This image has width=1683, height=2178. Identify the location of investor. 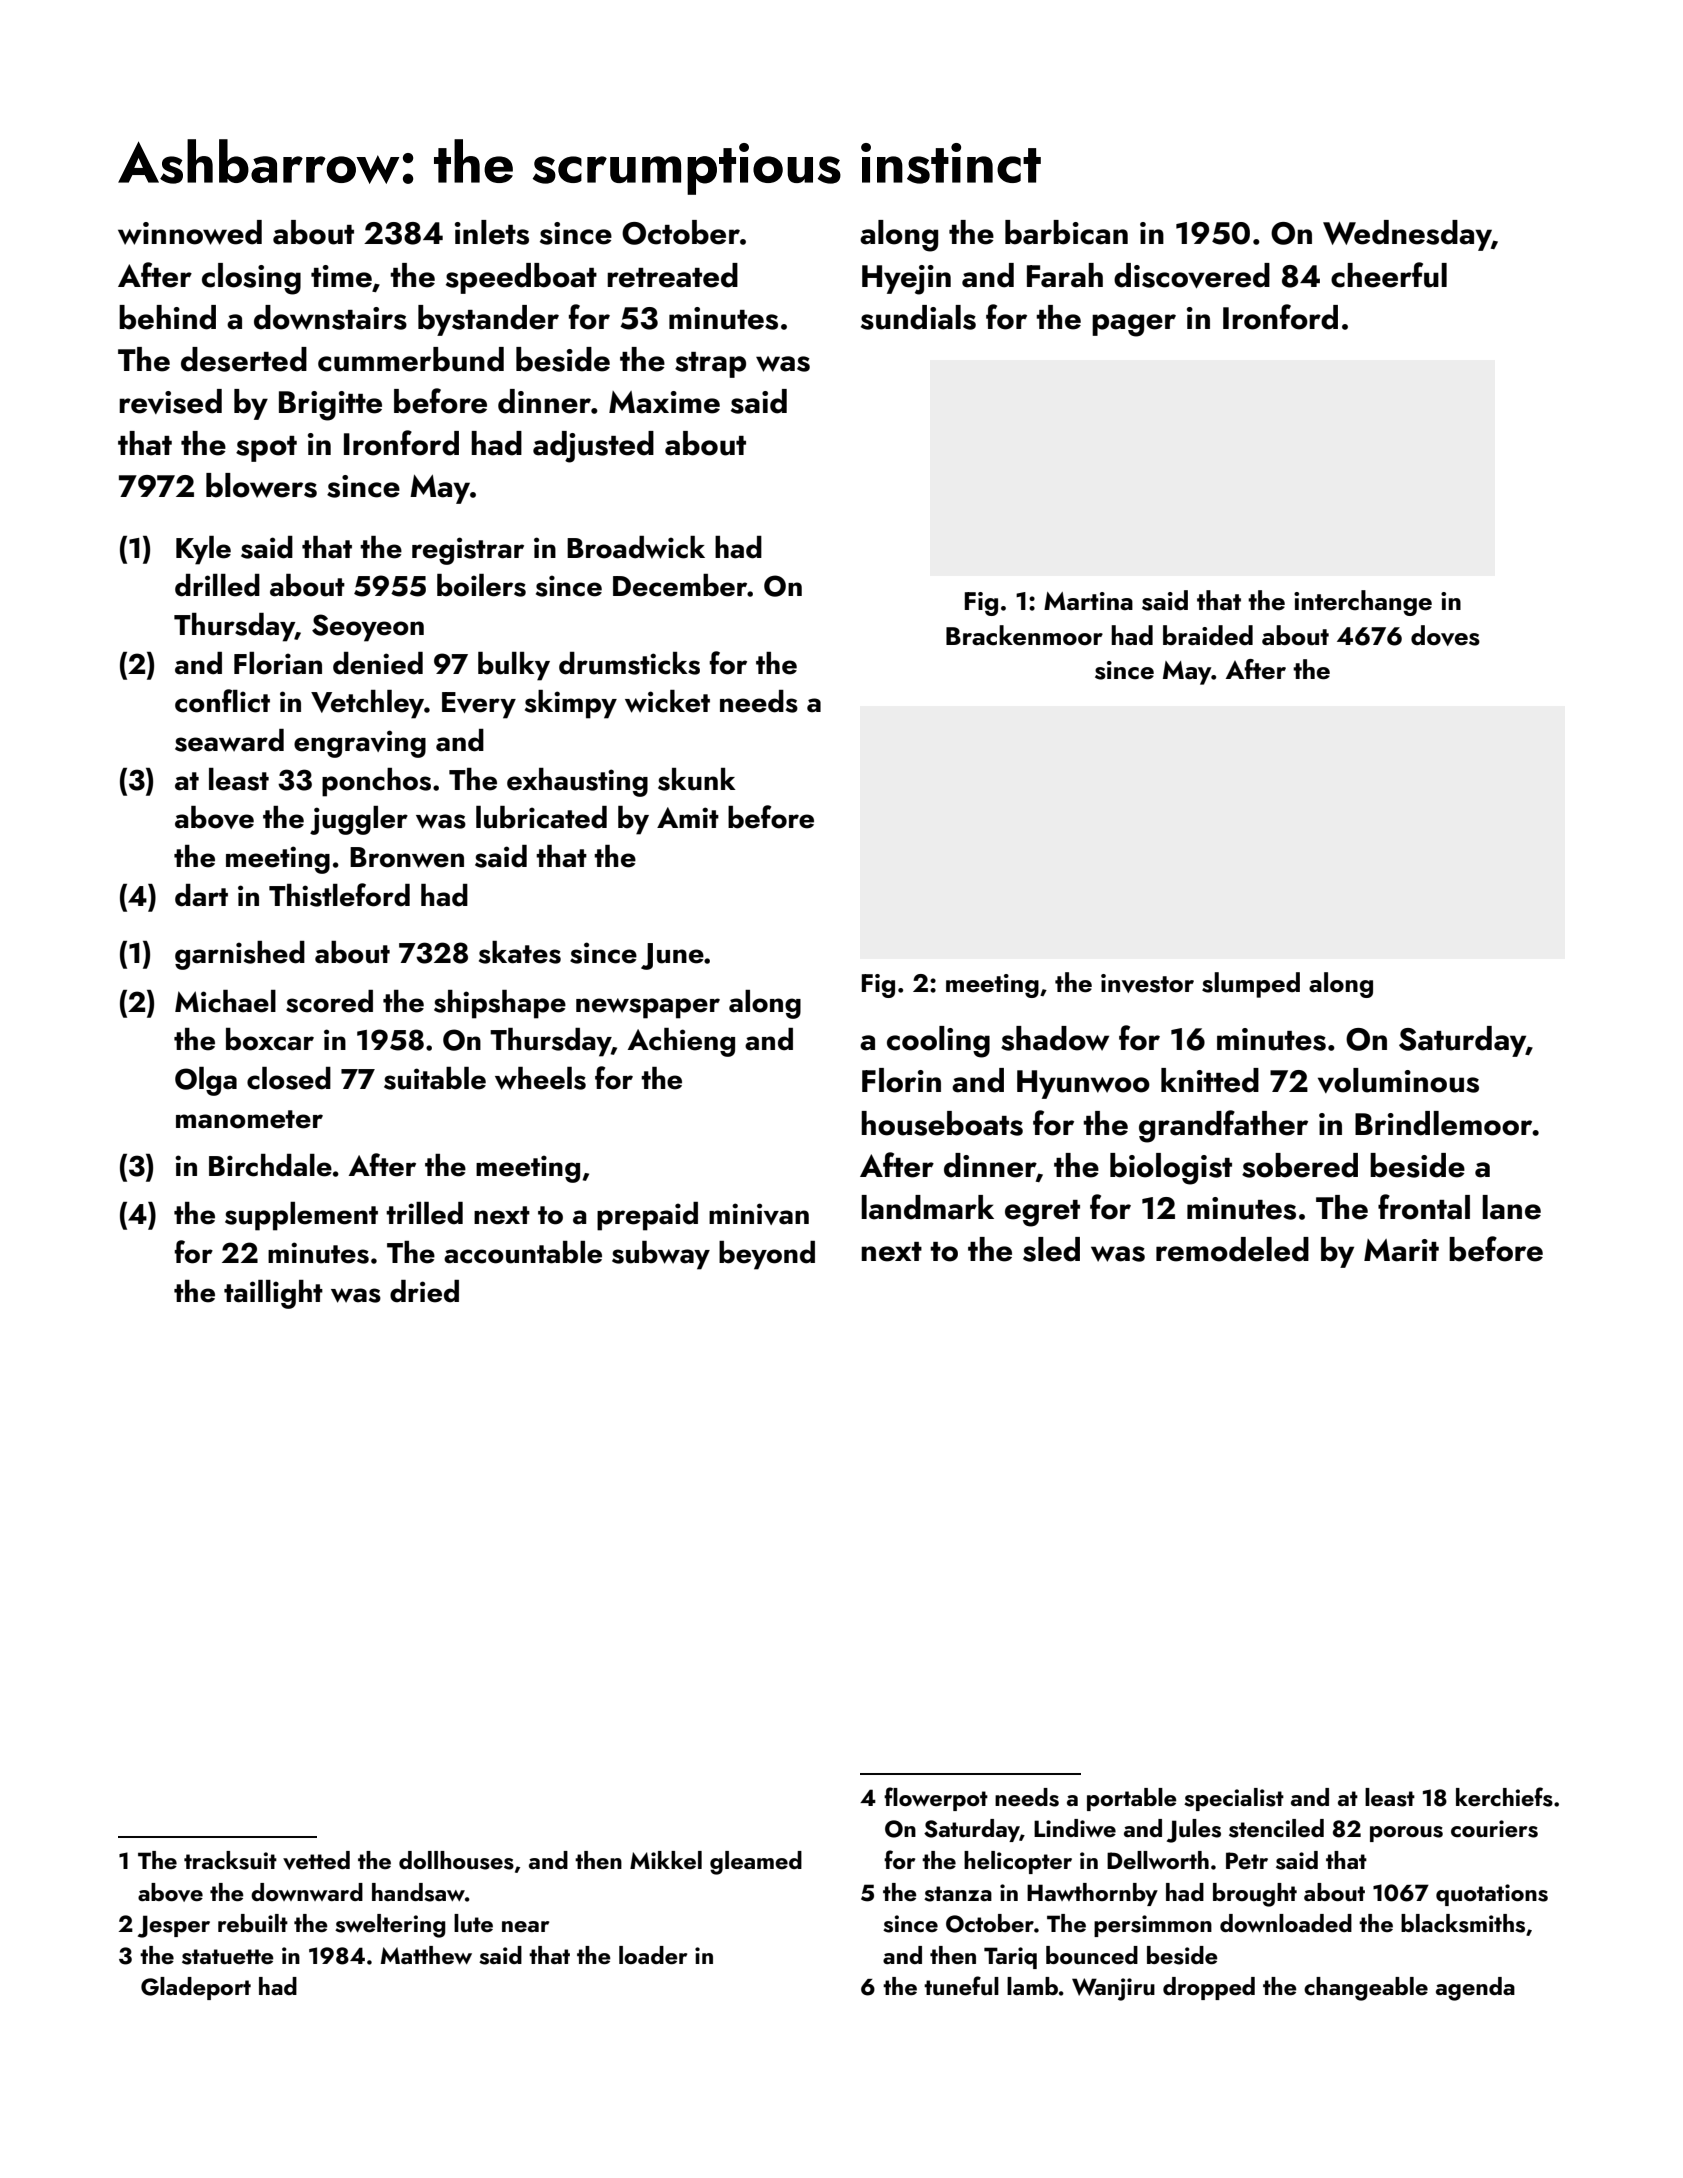
(1147, 983).
